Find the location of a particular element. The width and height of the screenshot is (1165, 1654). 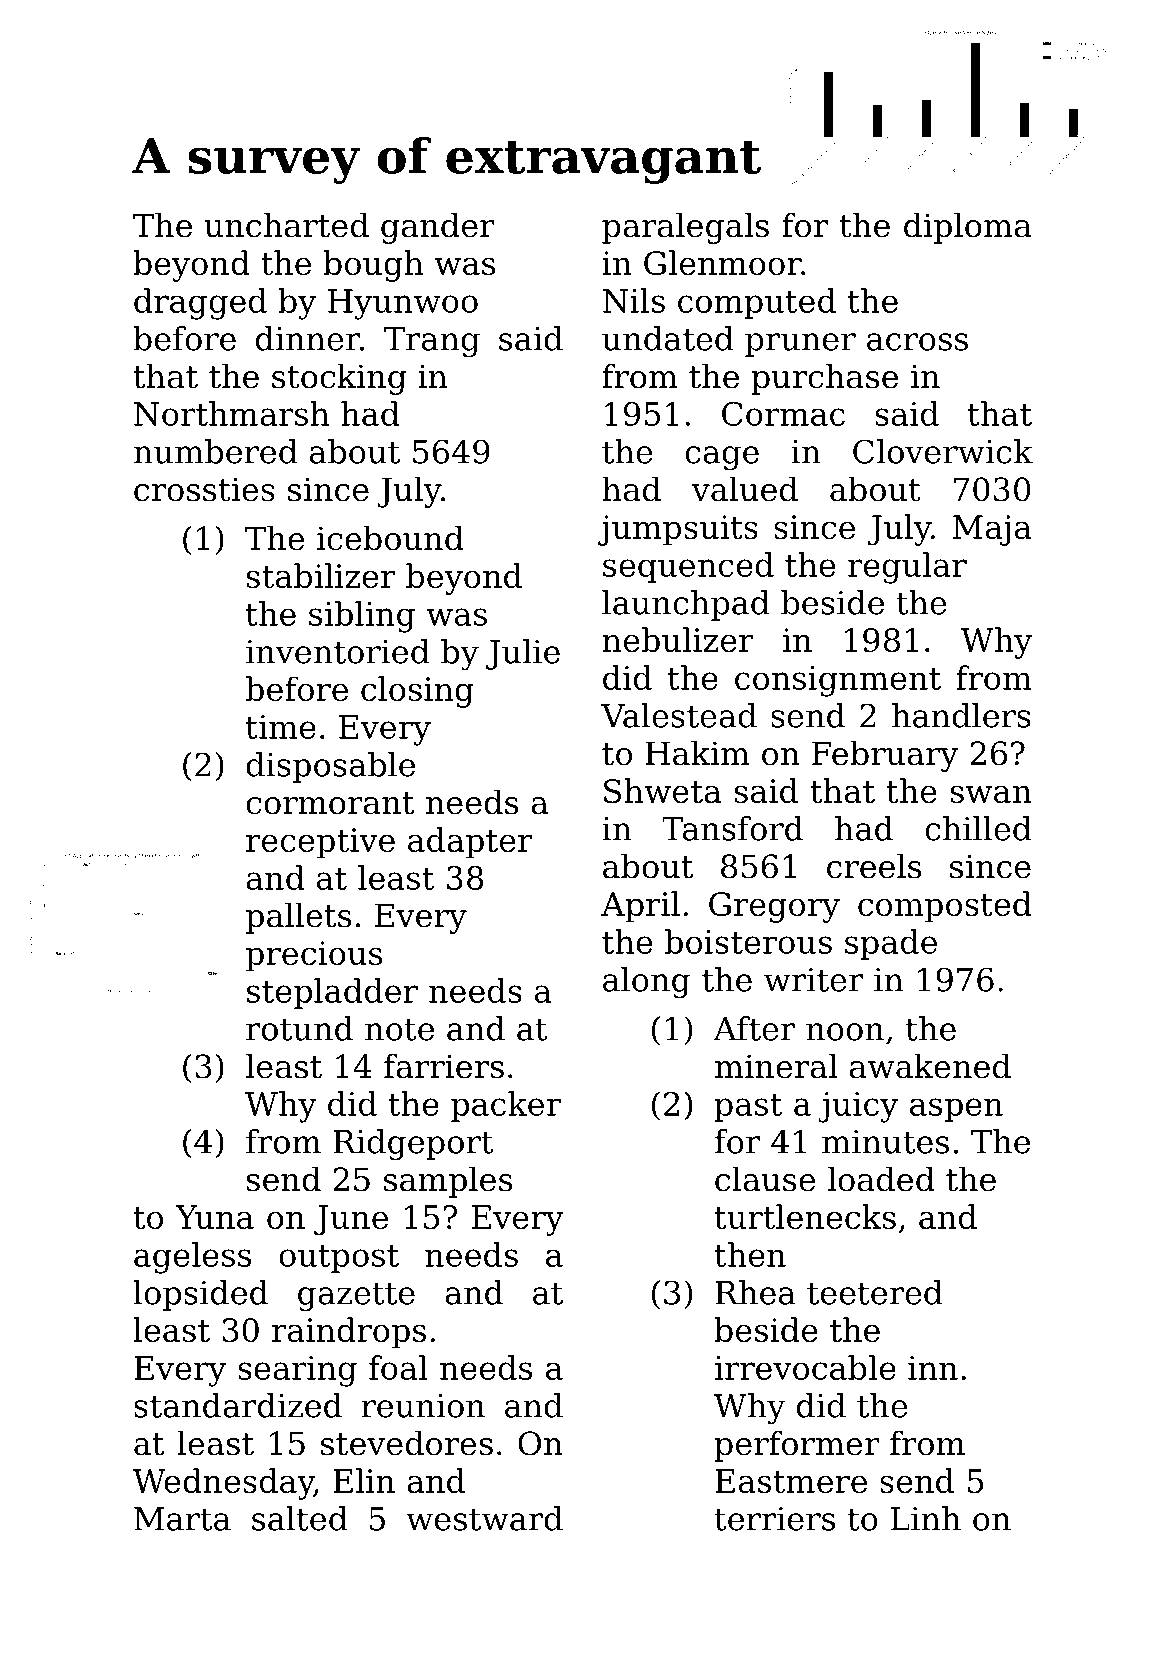

diploma is located at coordinates (968, 228).
